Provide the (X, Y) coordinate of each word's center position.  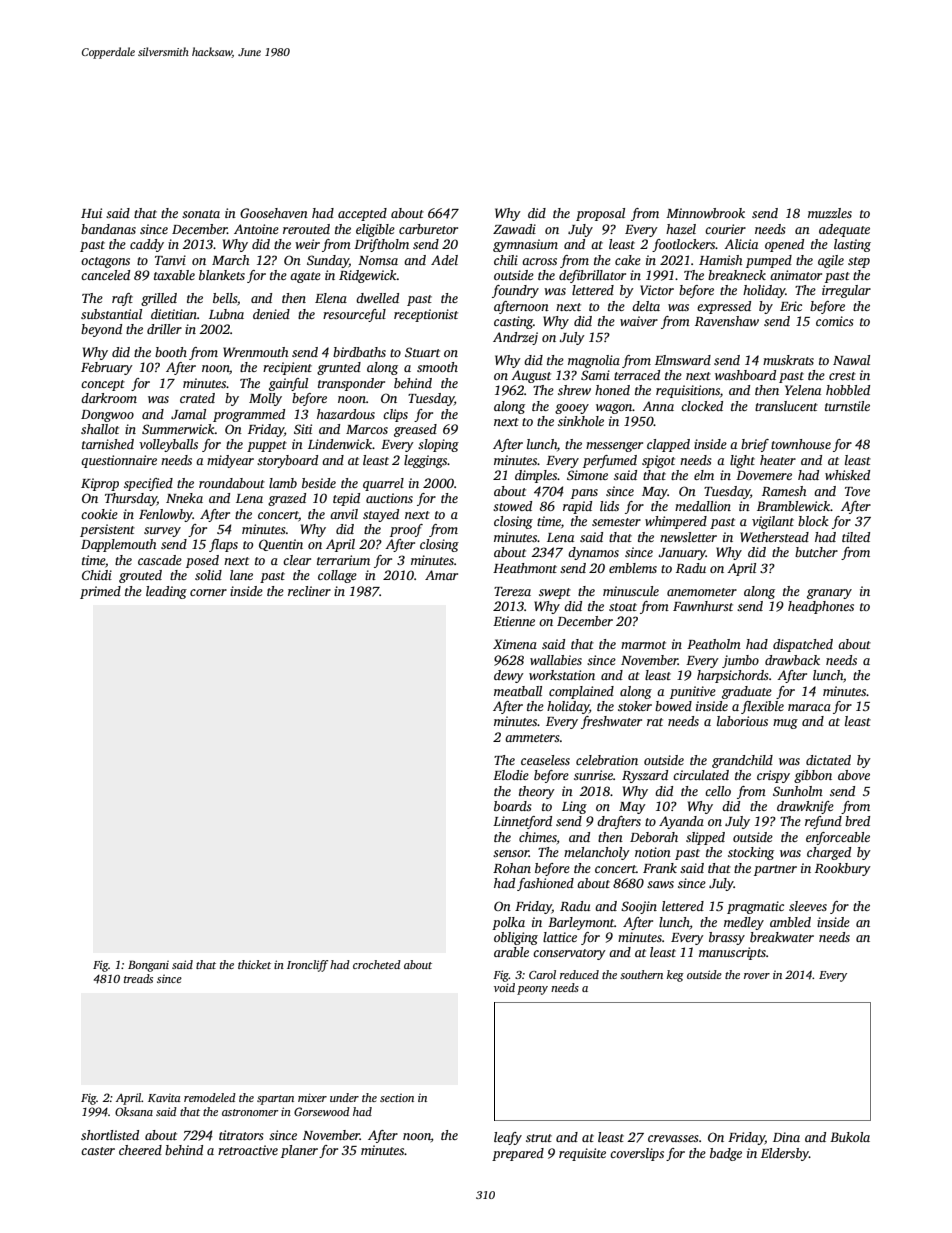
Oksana (134, 1111)
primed (100, 592)
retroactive (248, 1150)
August (531, 376)
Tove (857, 491)
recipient (287, 368)
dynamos (593, 553)
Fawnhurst (703, 606)
